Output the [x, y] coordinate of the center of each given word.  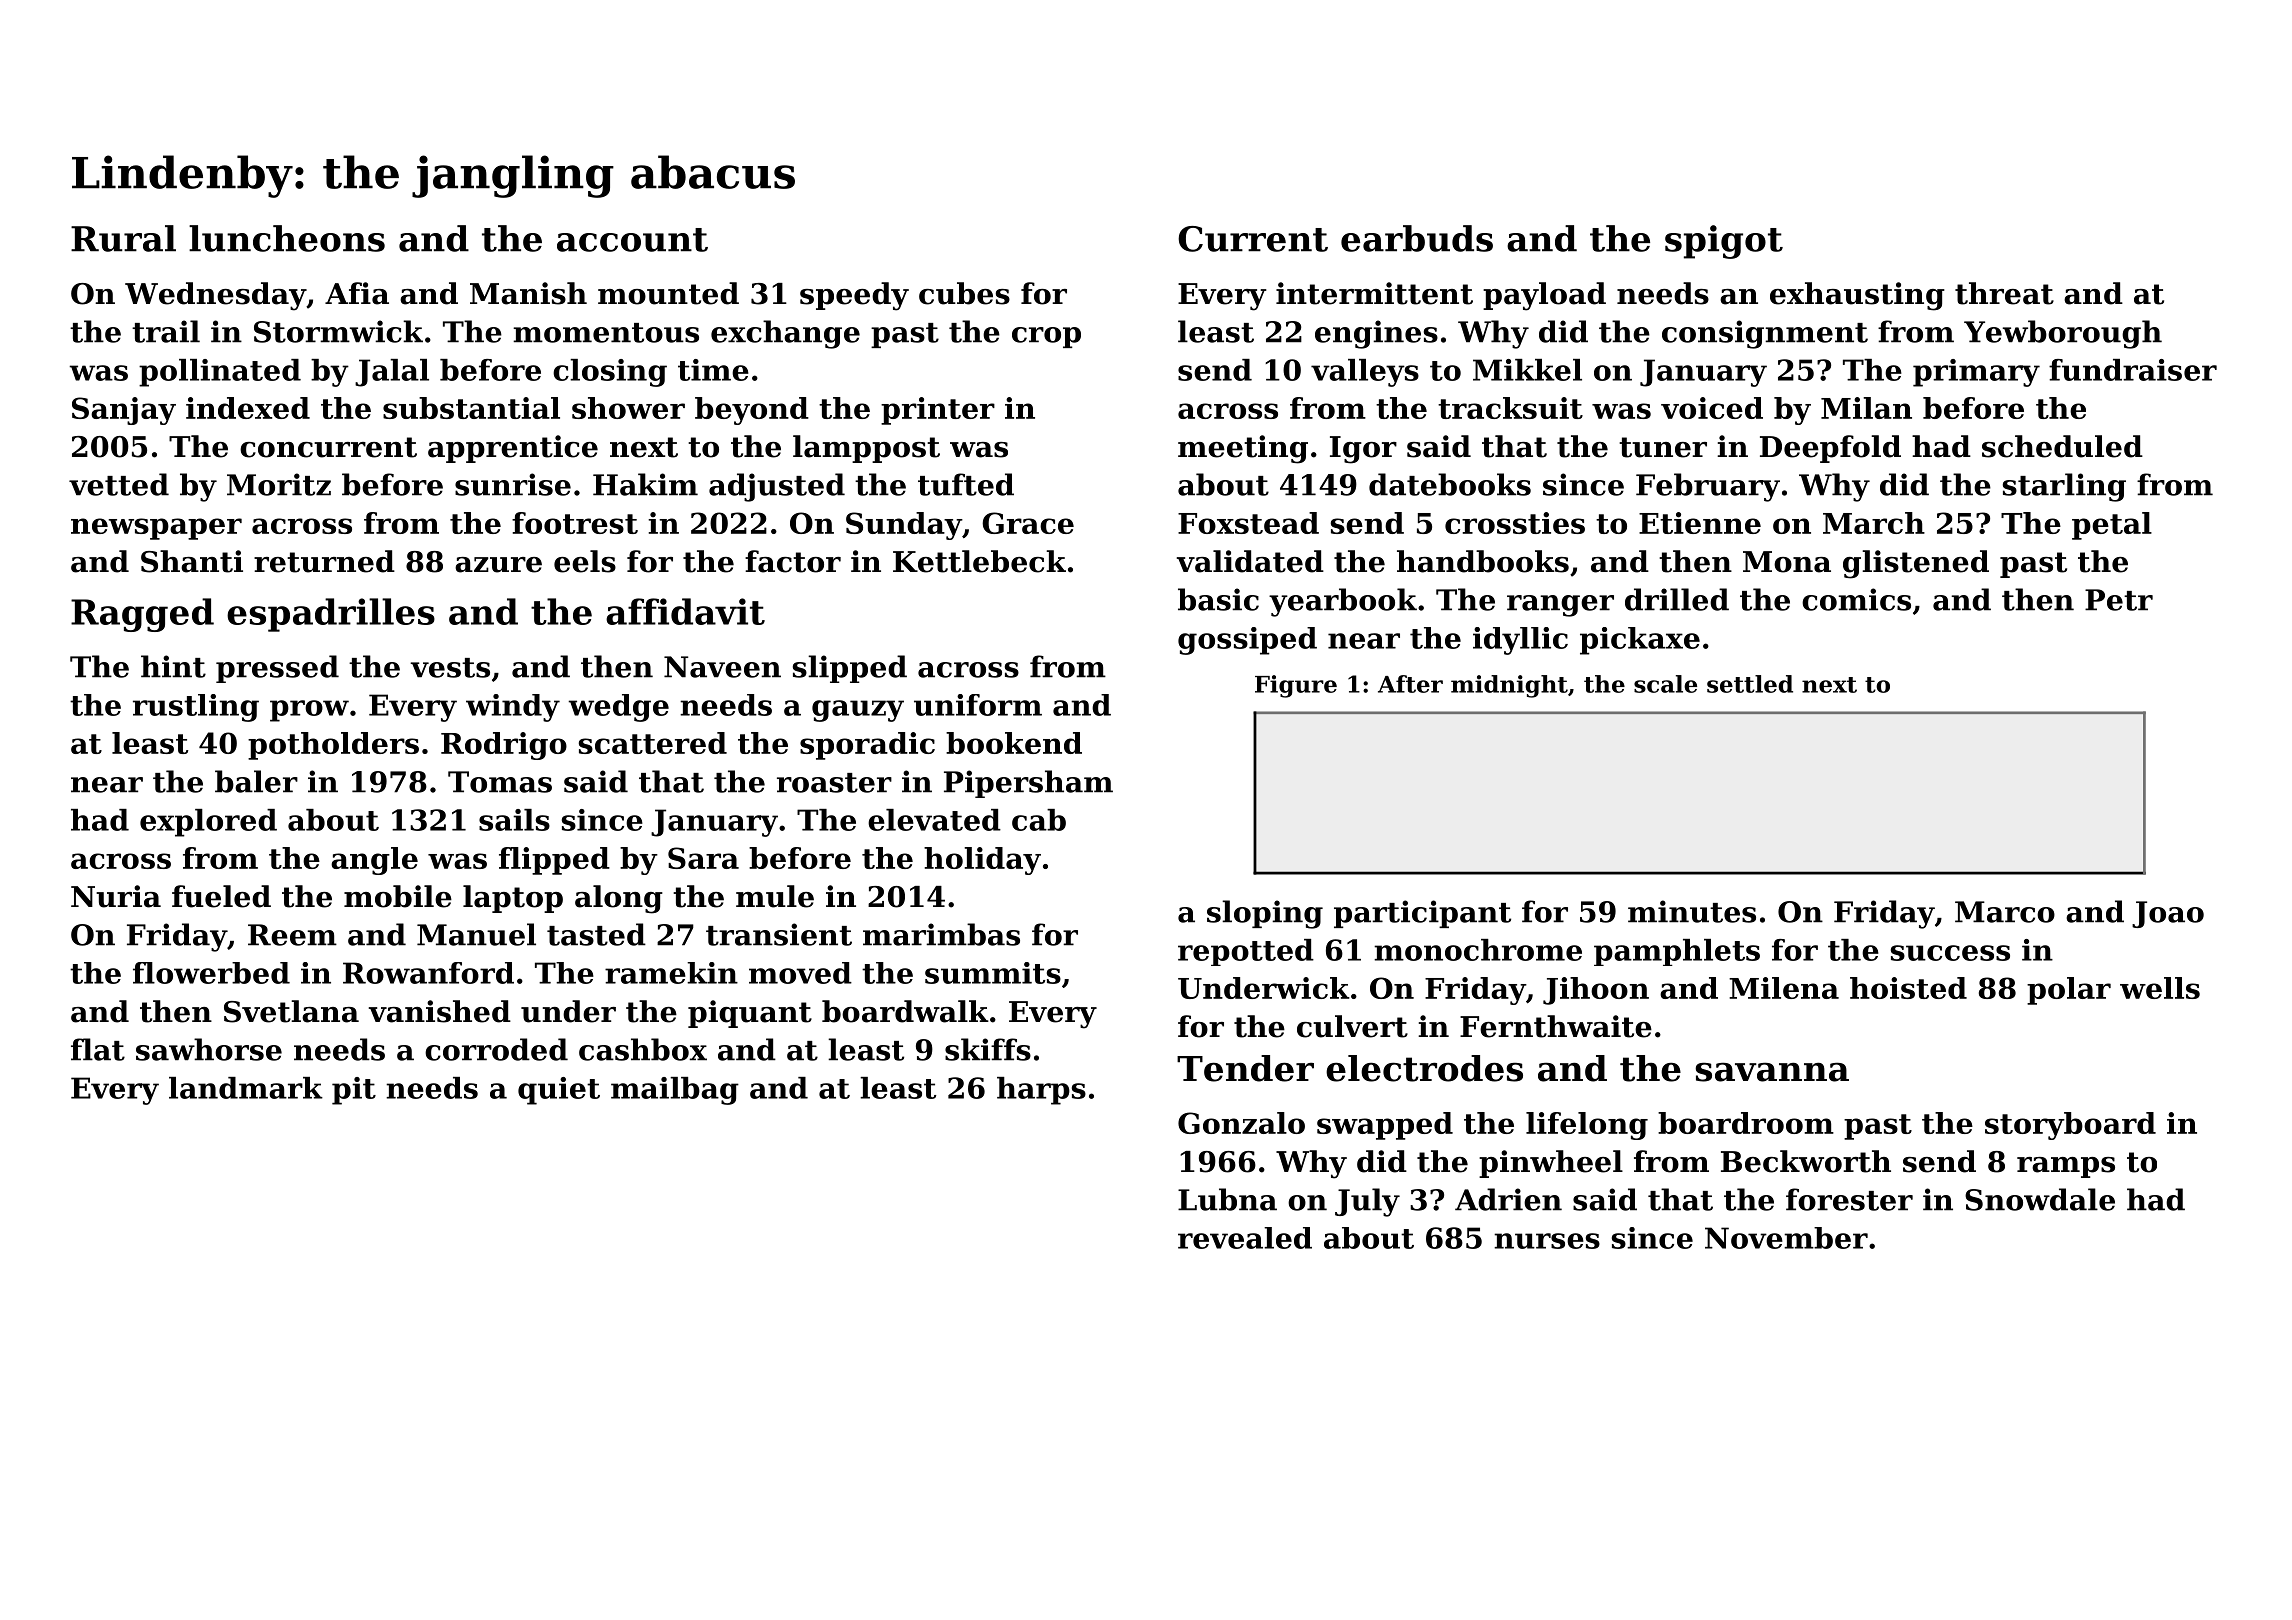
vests [450, 668]
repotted [1246, 952]
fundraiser [2133, 370]
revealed [1245, 1238]
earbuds [1417, 238]
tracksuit [1510, 408]
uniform [978, 705]
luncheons [287, 238]
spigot [1724, 242]
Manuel [476, 934]
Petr [2119, 600]
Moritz [279, 484]
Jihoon [1596, 991]
